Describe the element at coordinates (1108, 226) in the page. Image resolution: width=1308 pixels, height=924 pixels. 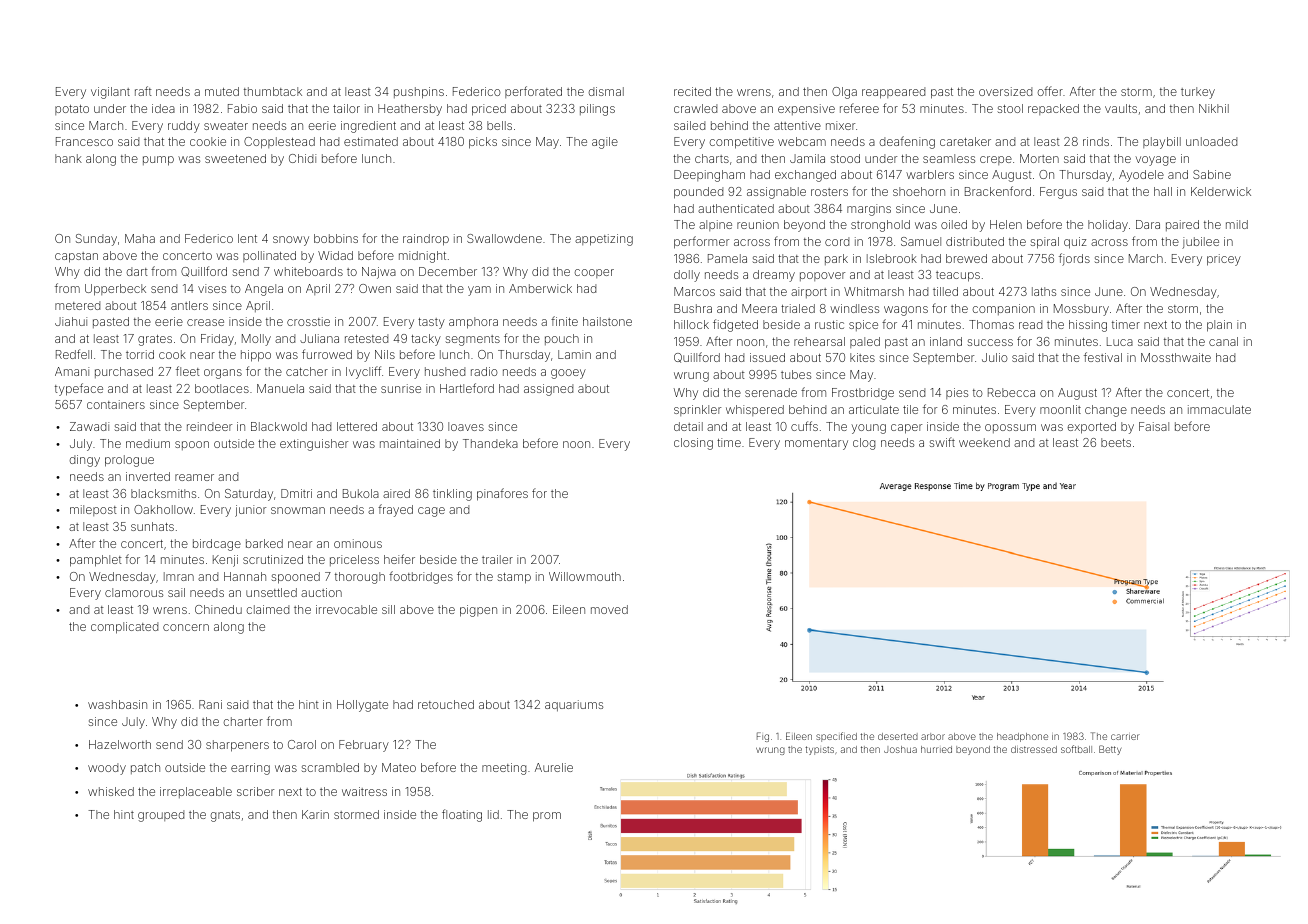
I see `holiday` at that location.
